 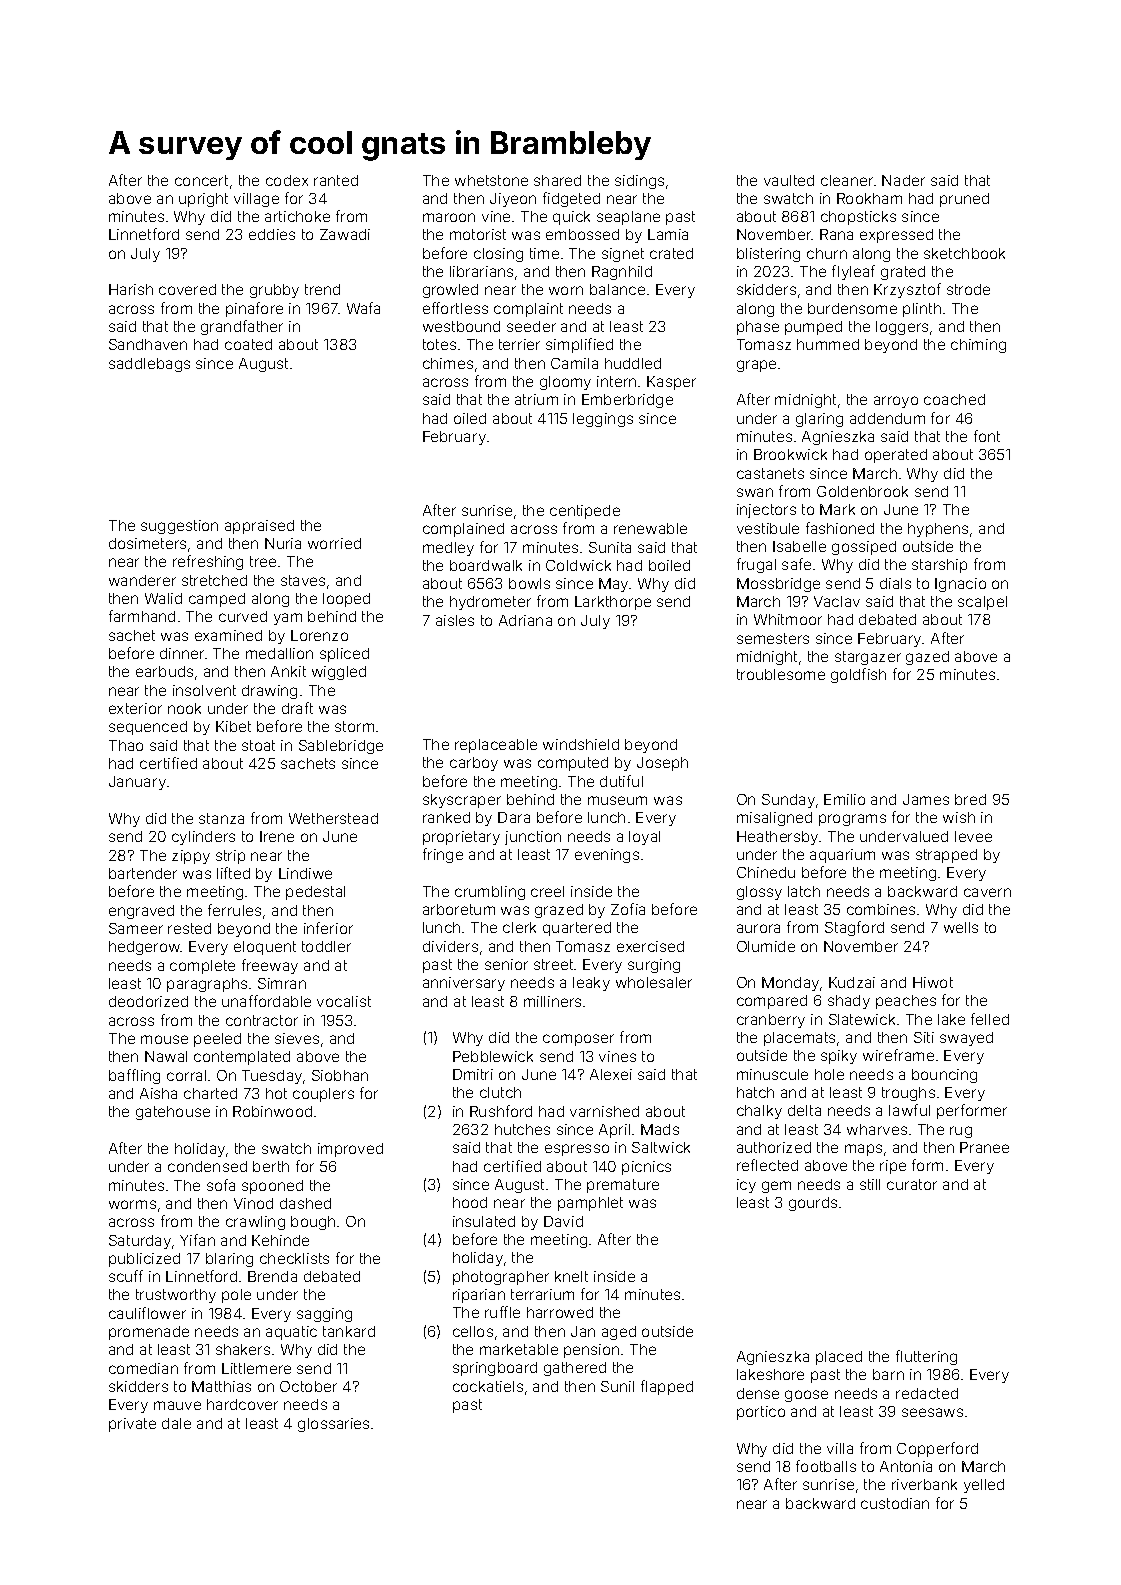 I want to click on custodian, so click(x=895, y=1503).
